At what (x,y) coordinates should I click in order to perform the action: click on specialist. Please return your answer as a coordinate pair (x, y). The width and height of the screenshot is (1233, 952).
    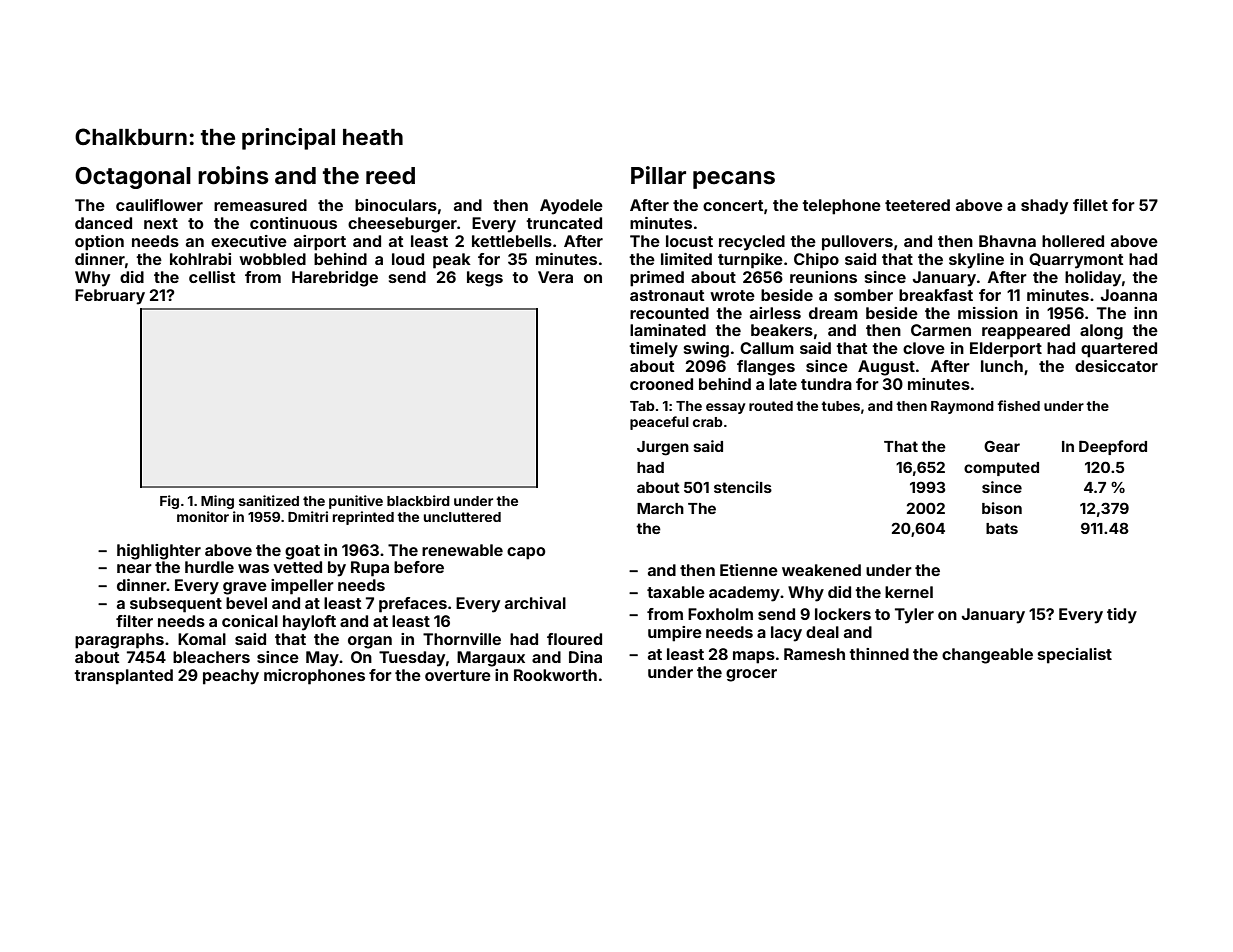
    Looking at the image, I should click on (1075, 656).
